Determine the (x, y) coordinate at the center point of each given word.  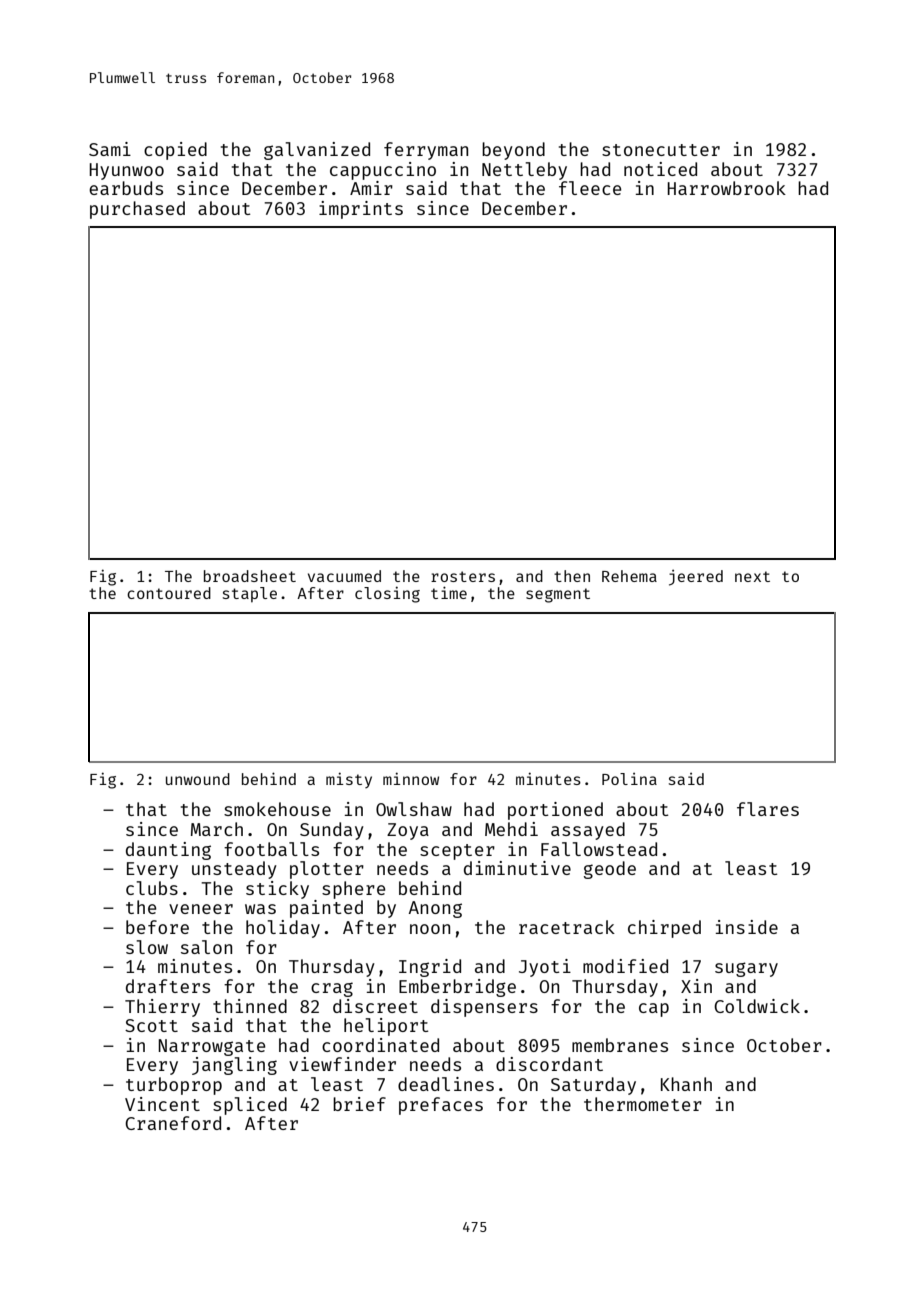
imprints (361, 210)
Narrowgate (211, 1047)
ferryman (426, 151)
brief (359, 1104)
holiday (283, 929)
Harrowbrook (726, 188)
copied (175, 151)
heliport (386, 1027)
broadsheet (250, 576)
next (752, 576)
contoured (169, 593)
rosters (463, 576)
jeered (696, 578)
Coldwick (757, 1006)
